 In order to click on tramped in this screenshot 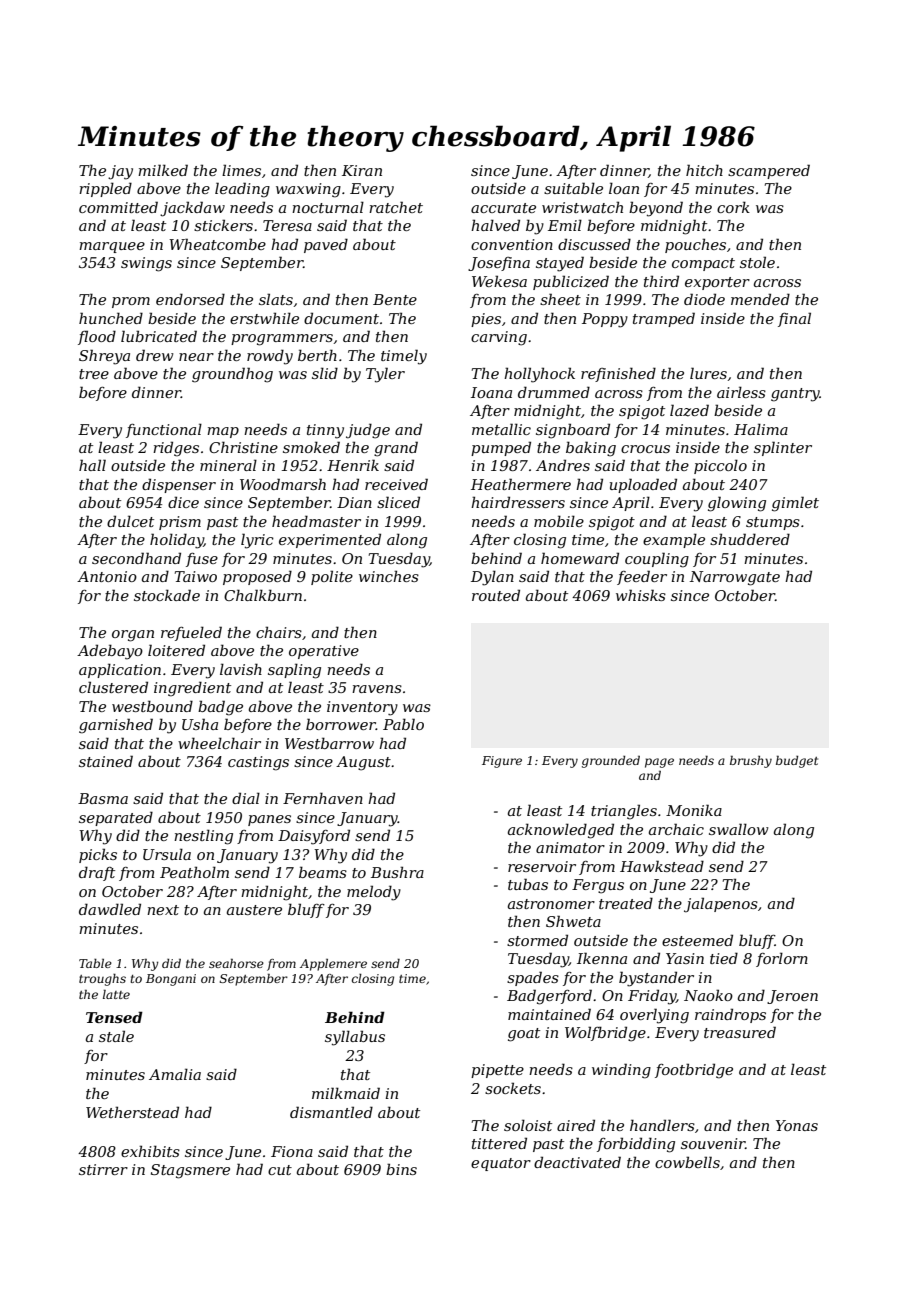, I will do `click(664, 319)`.
